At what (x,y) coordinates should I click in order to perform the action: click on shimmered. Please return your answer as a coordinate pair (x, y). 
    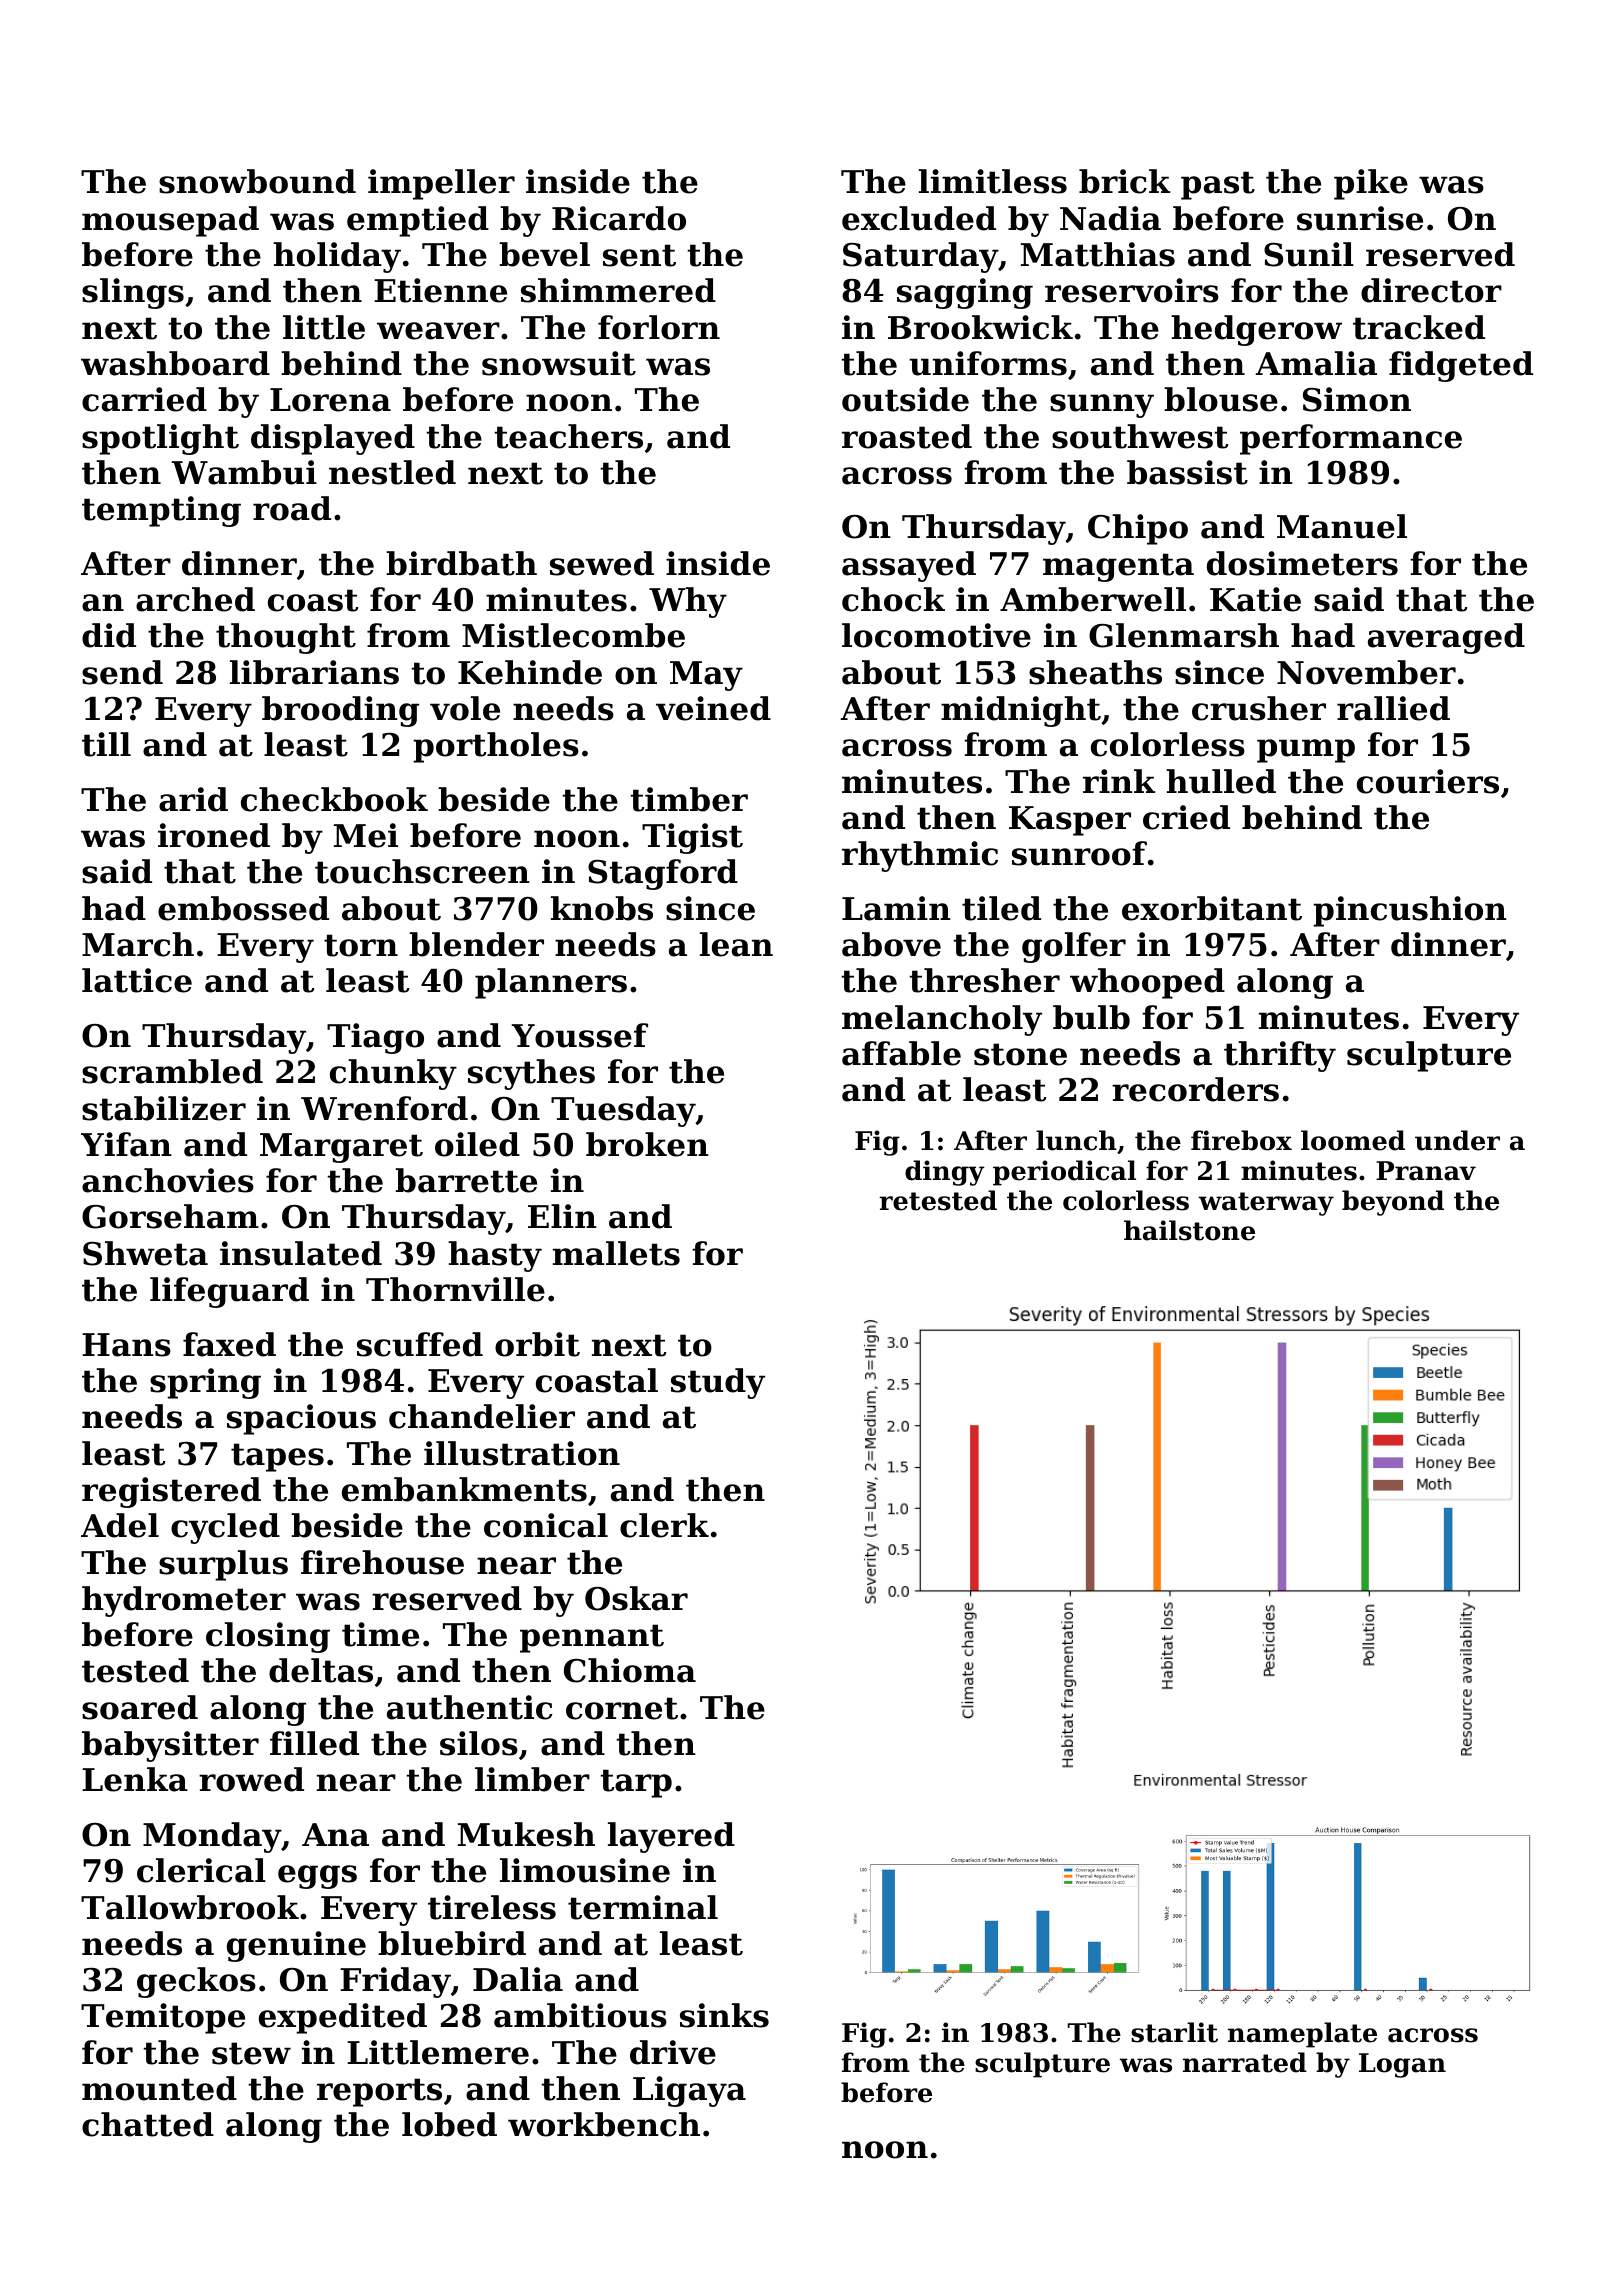
    Looking at the image, I should click on (618, 290).
